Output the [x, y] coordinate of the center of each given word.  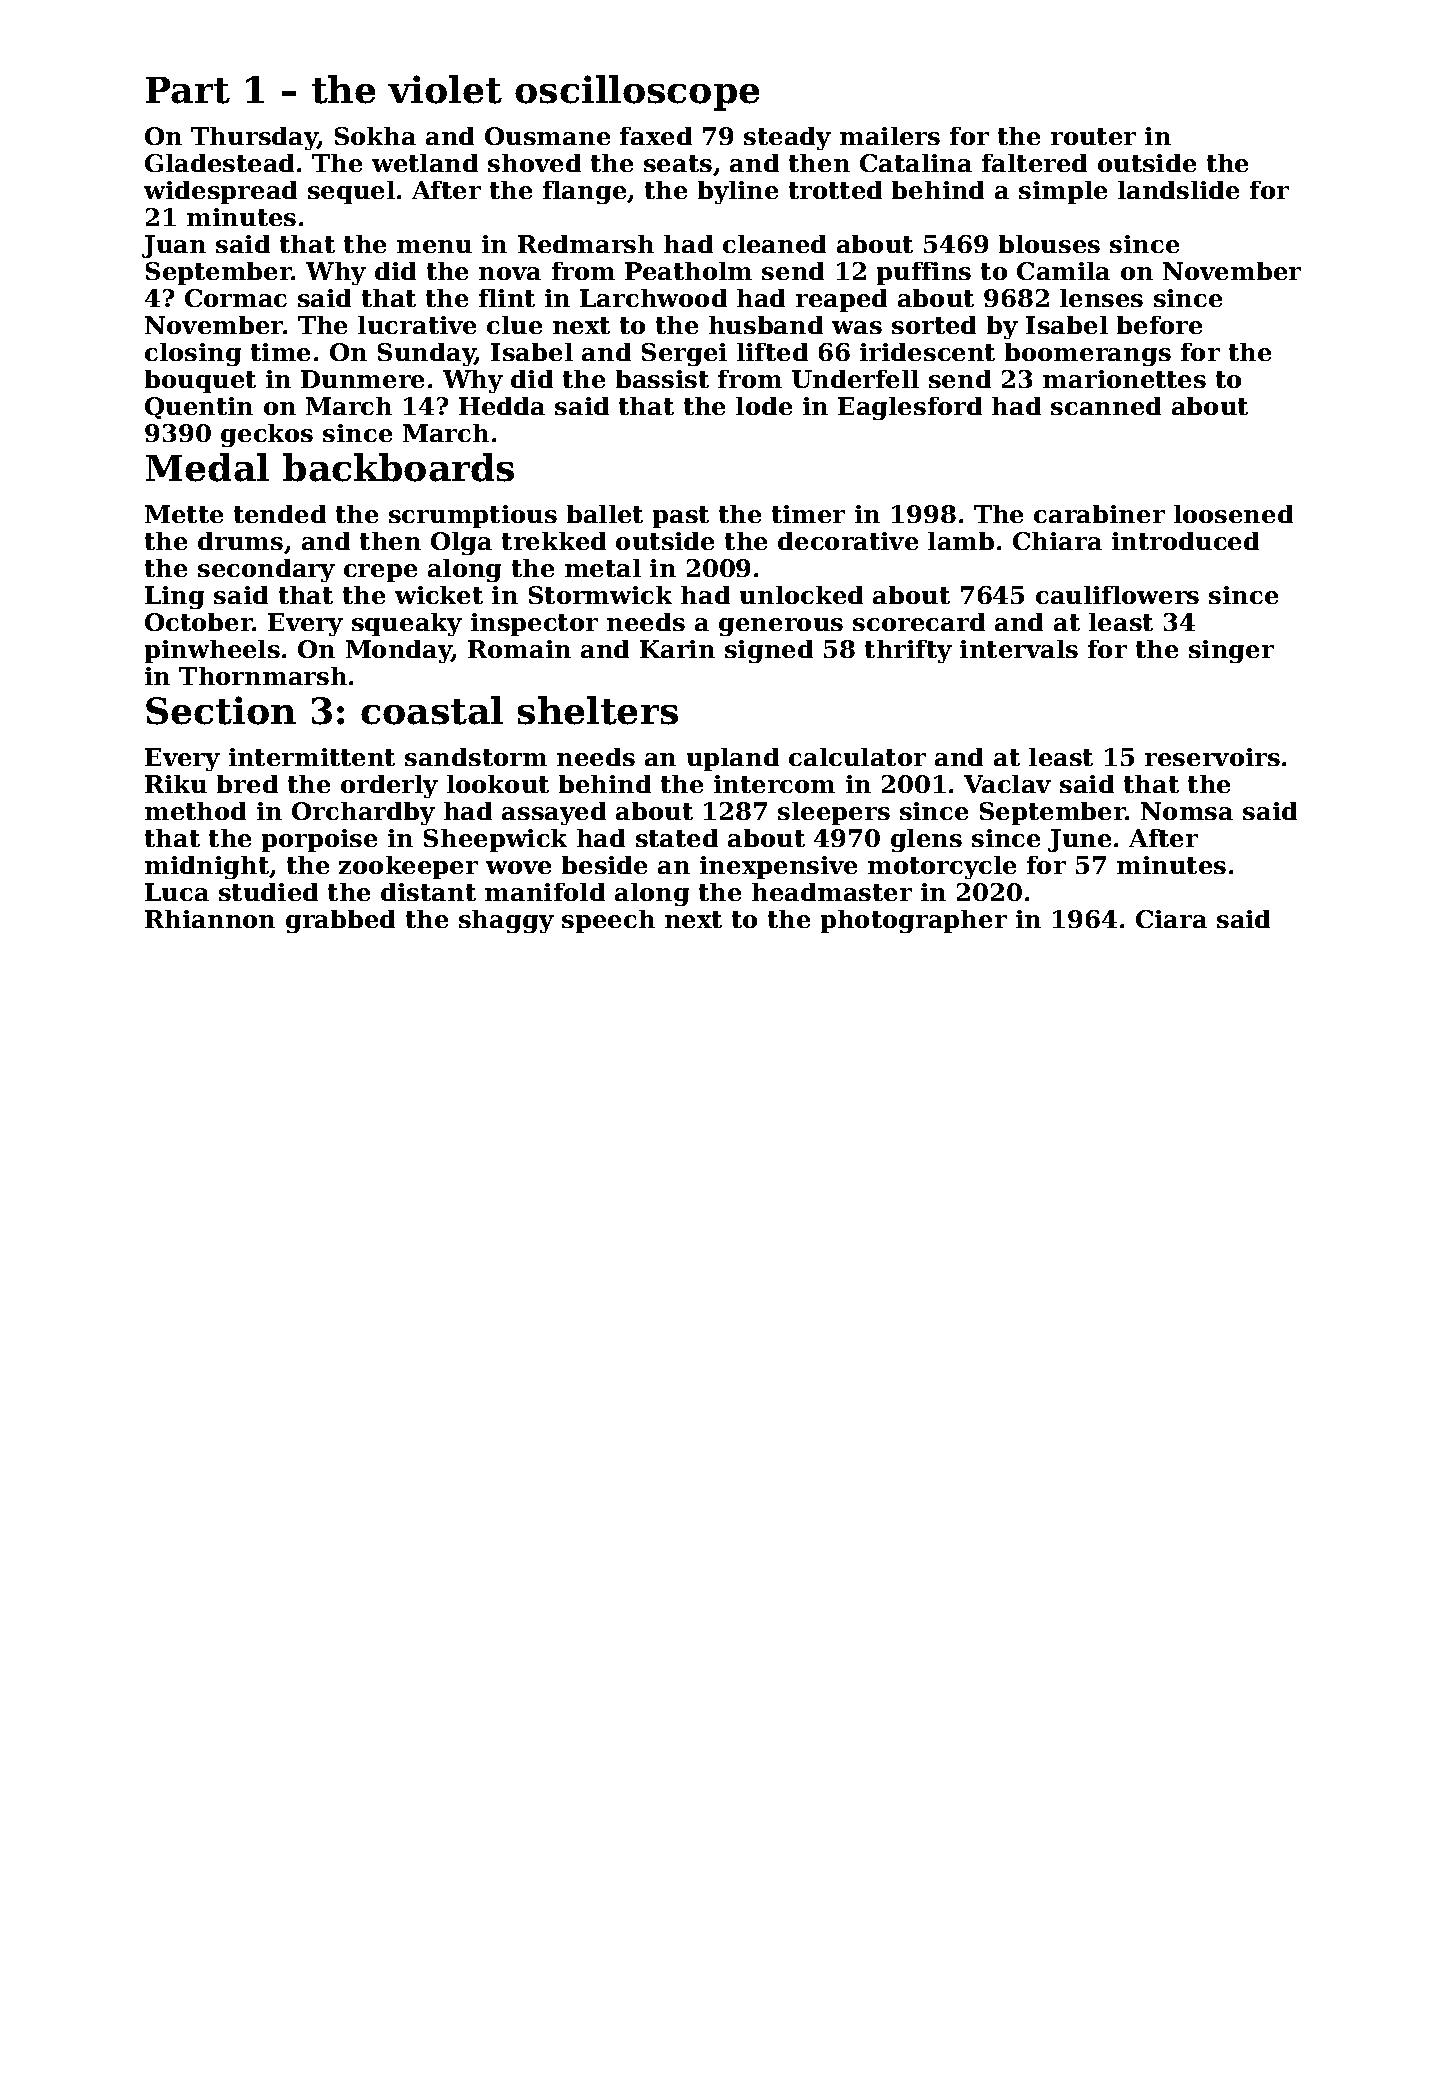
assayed [554, 813]
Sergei [684, 354]
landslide [1178, 190]
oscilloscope [637, 93]
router [1093, 136]
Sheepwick [495, 840]
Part [188, 90]
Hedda [502, 406]
